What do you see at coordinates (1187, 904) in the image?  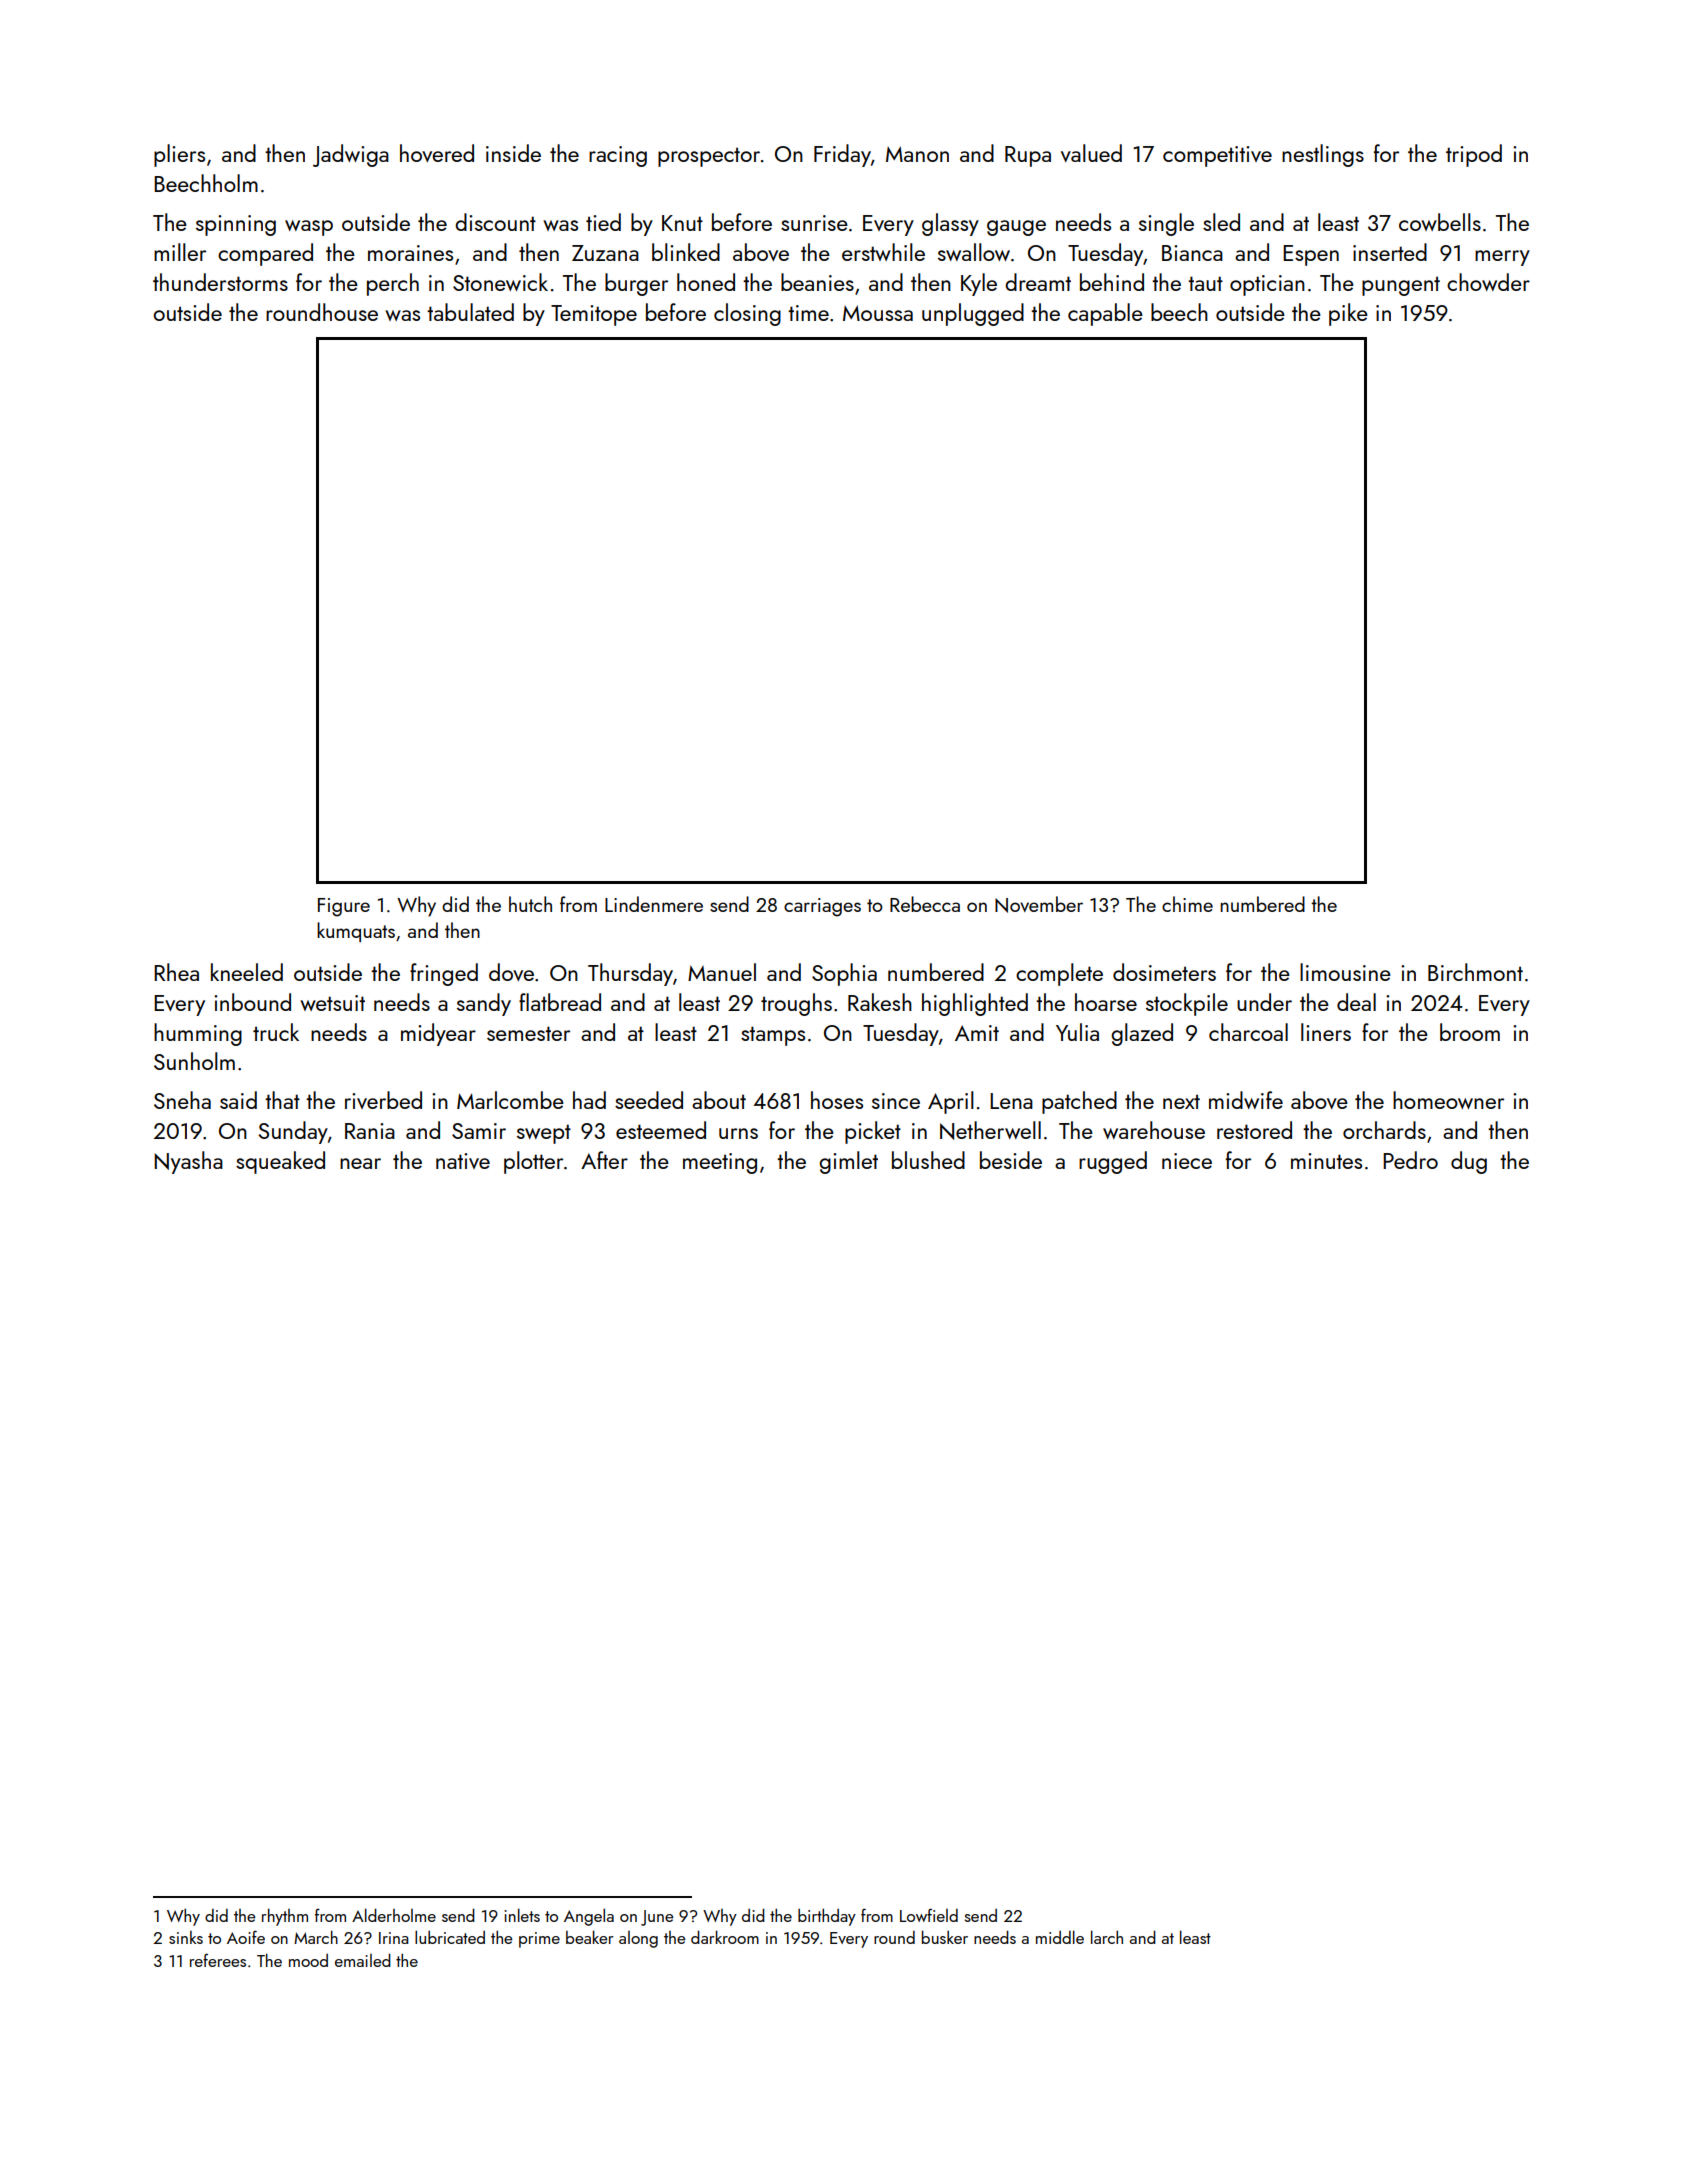 I see `chime` at bounding box center [1187, 904].
